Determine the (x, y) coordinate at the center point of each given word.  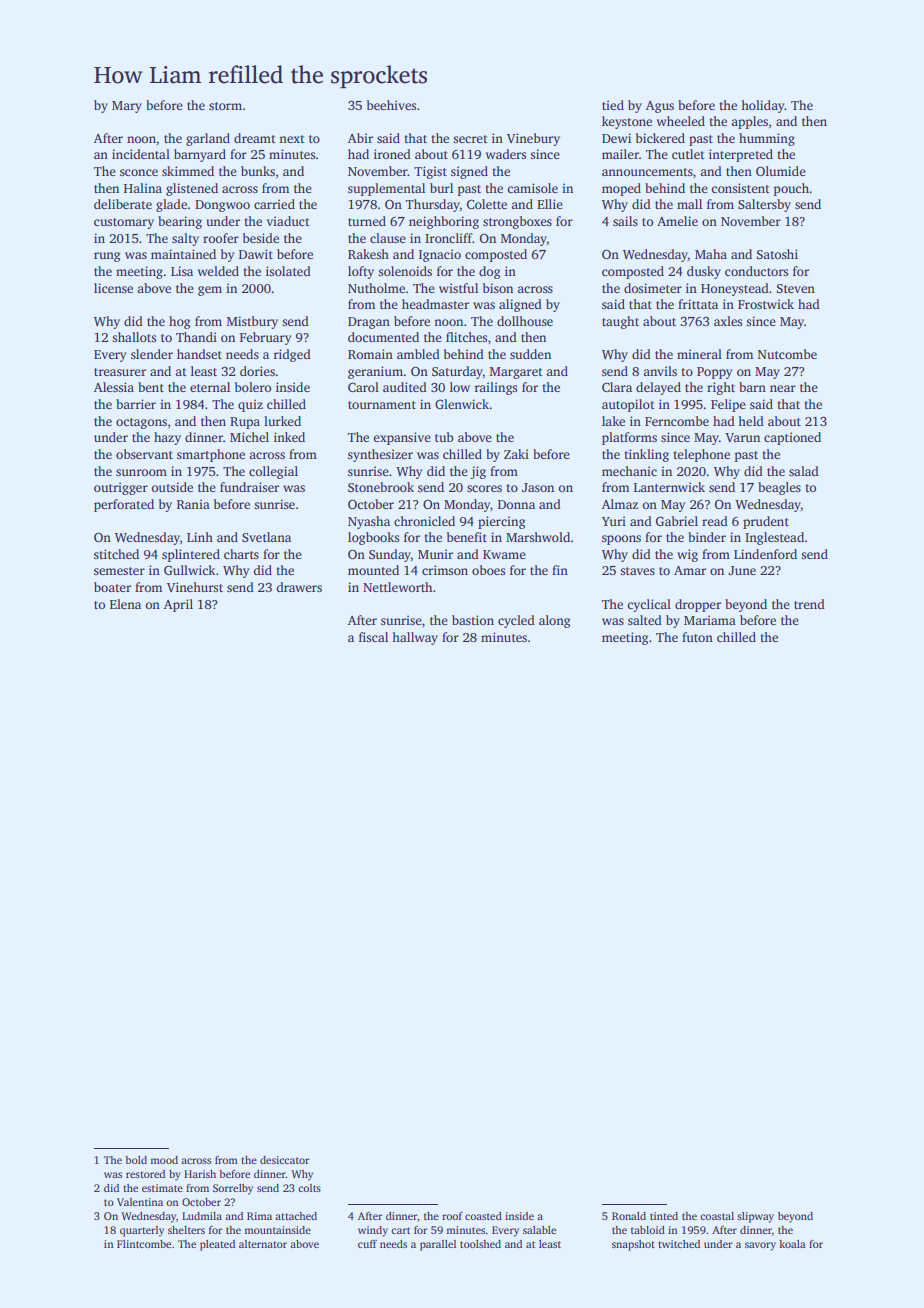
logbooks (373, 538)
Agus (660, 107)
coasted (483, 1216)
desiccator (284, 1160)
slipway (755, 1217)
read (715, 521)
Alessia (114, 387)
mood (164, 1160)
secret (470, 139)
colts (309, 1188)
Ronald (629, 1216)
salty (185, 239)
